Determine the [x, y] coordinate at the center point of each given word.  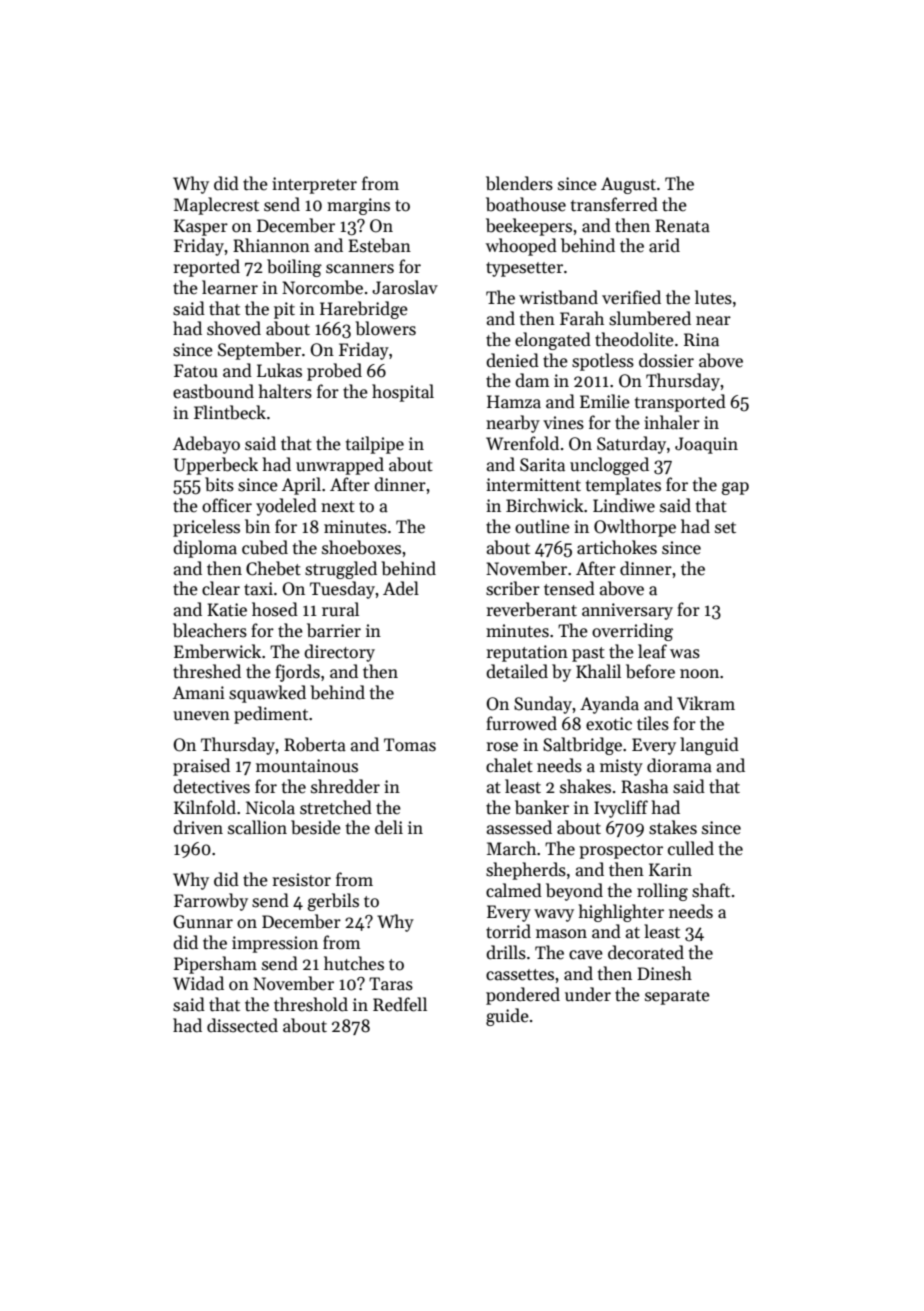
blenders [519, 183]
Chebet [273, 568]
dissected [242, 1025]
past [588, 654]
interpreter [314, 185]
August [628, 185]
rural [340, 609]
